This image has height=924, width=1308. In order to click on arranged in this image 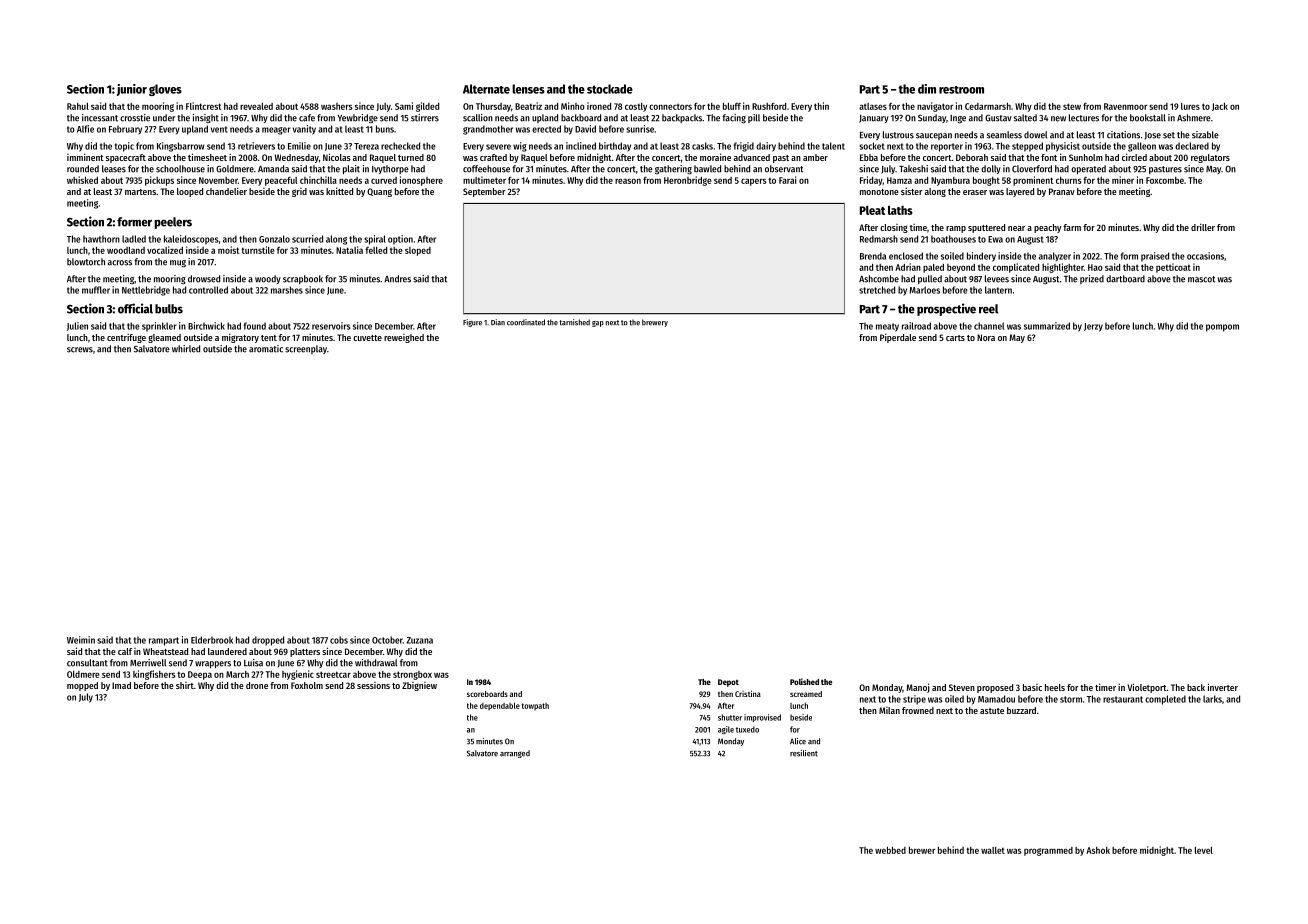, I will do `click(515, 754)`.
